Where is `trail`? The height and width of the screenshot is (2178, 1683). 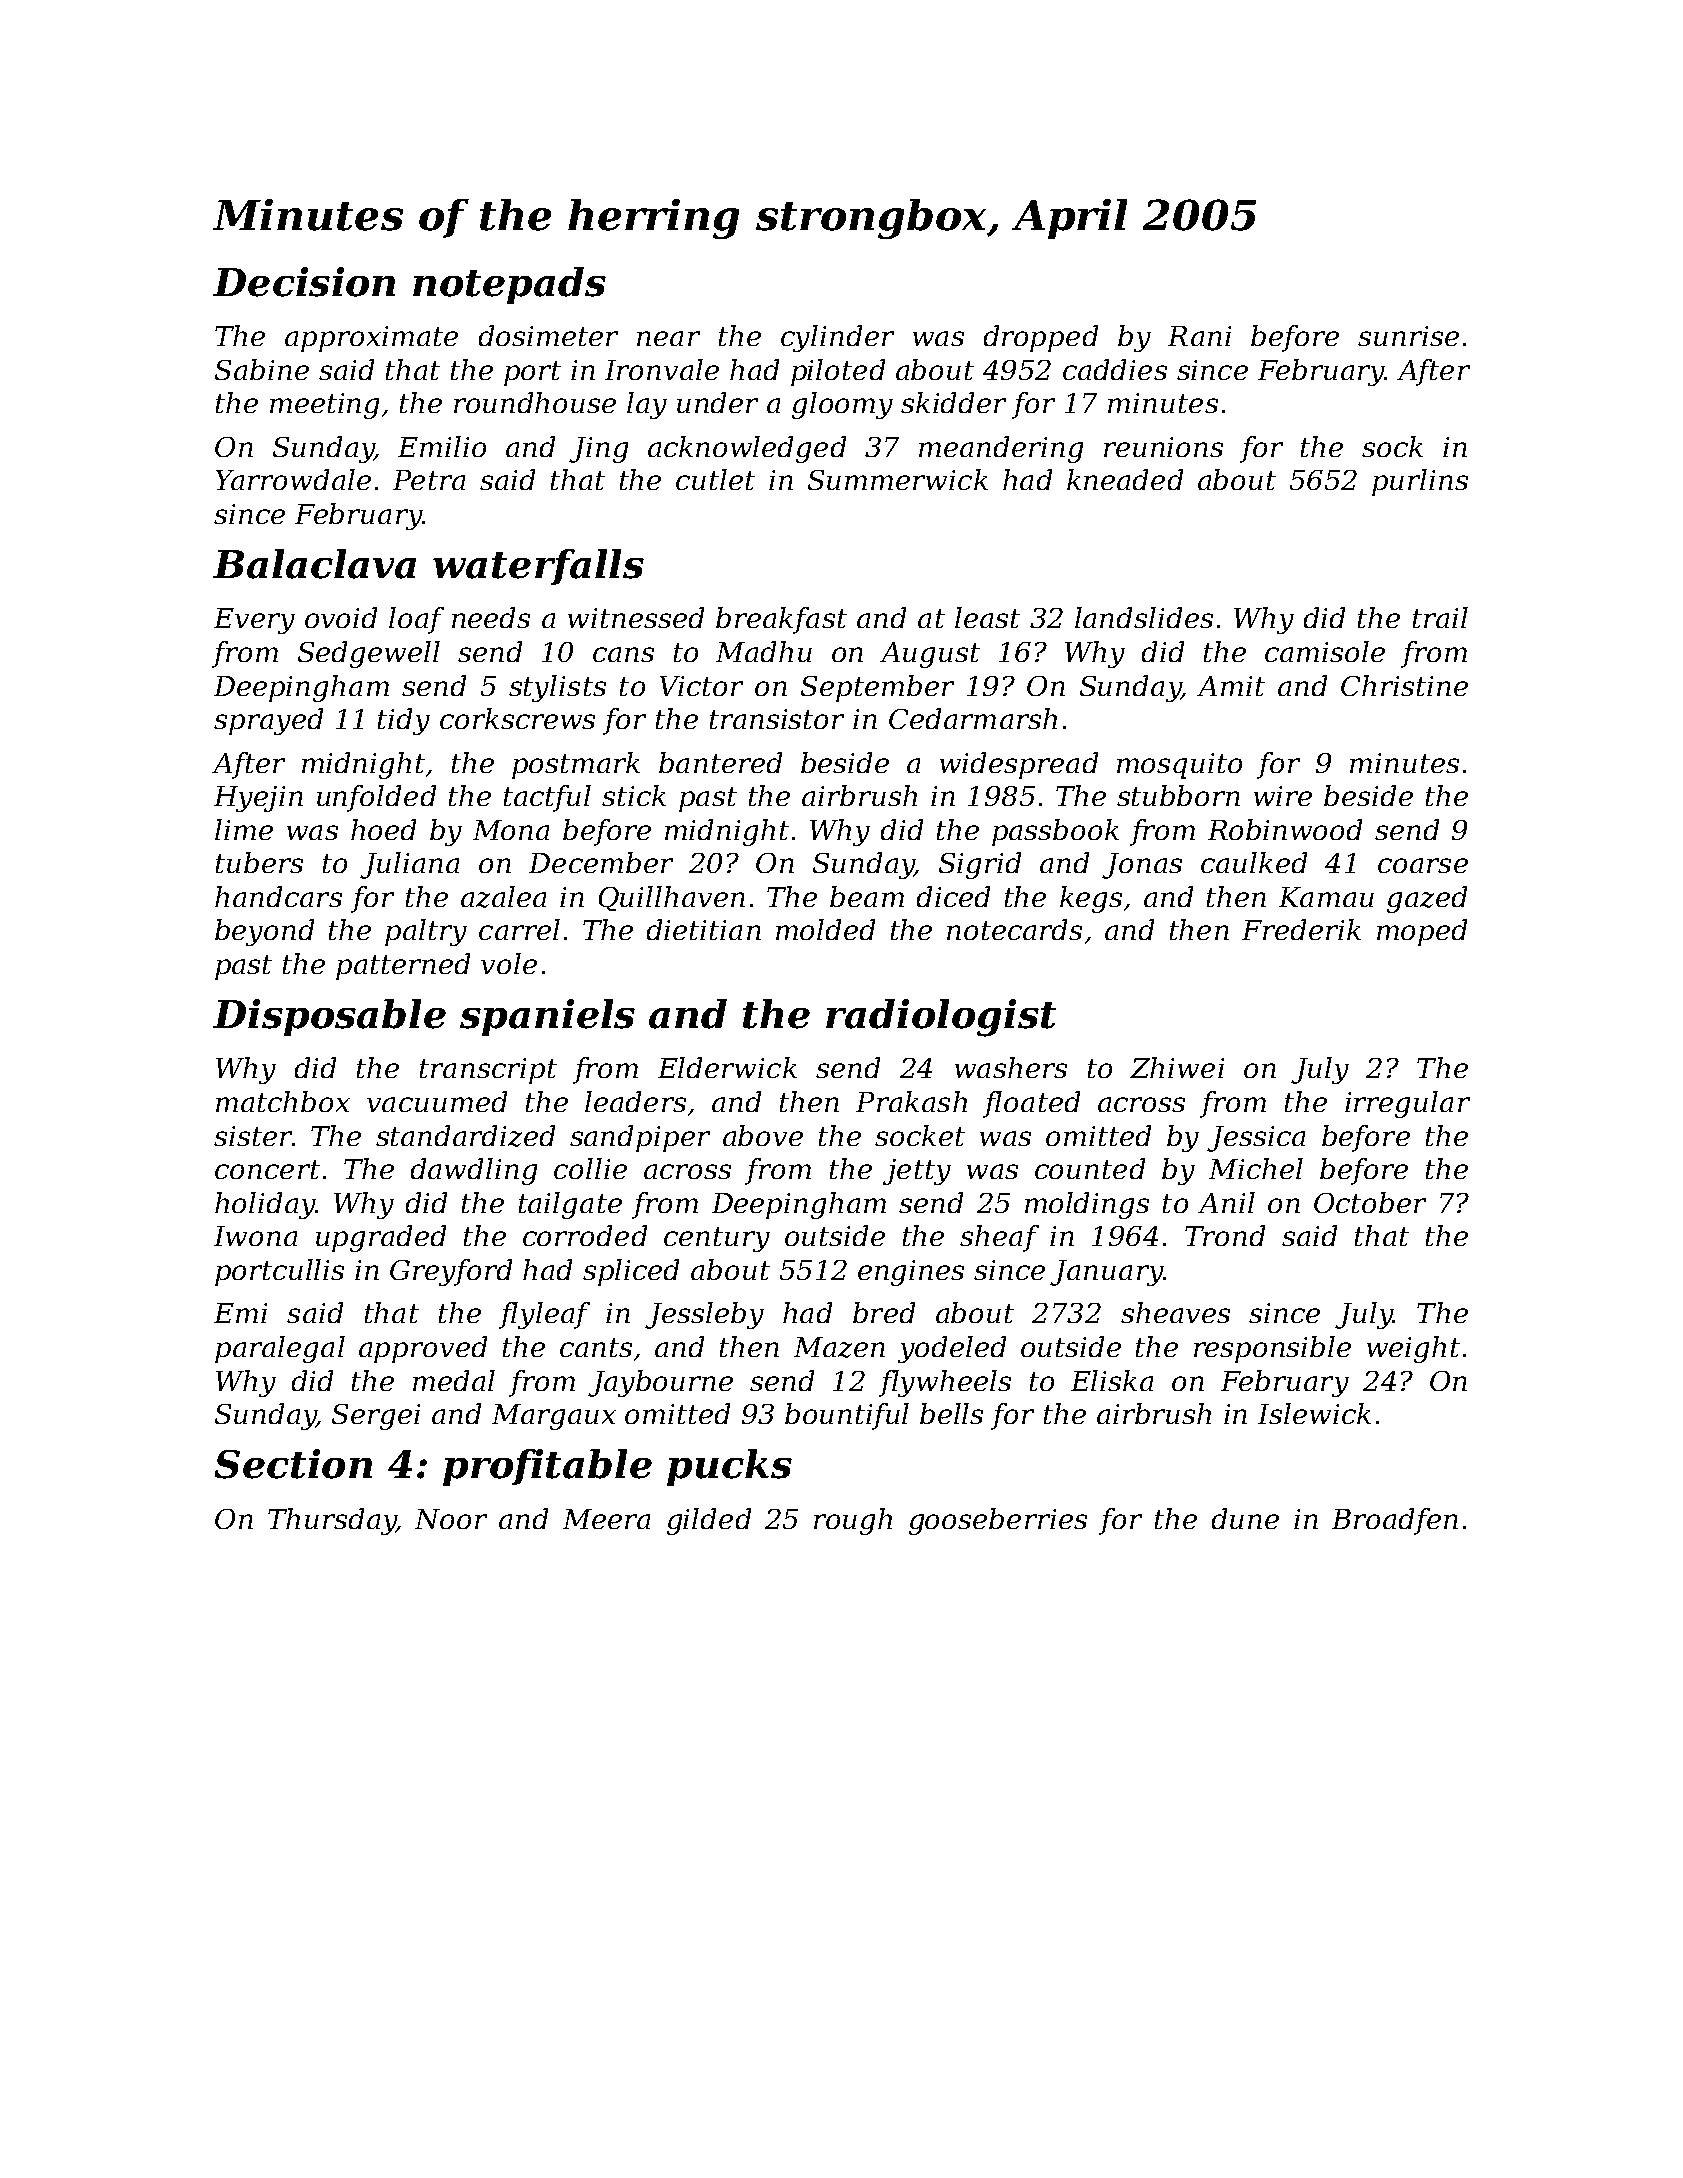 trail is located at coordinates (1440, 617).
